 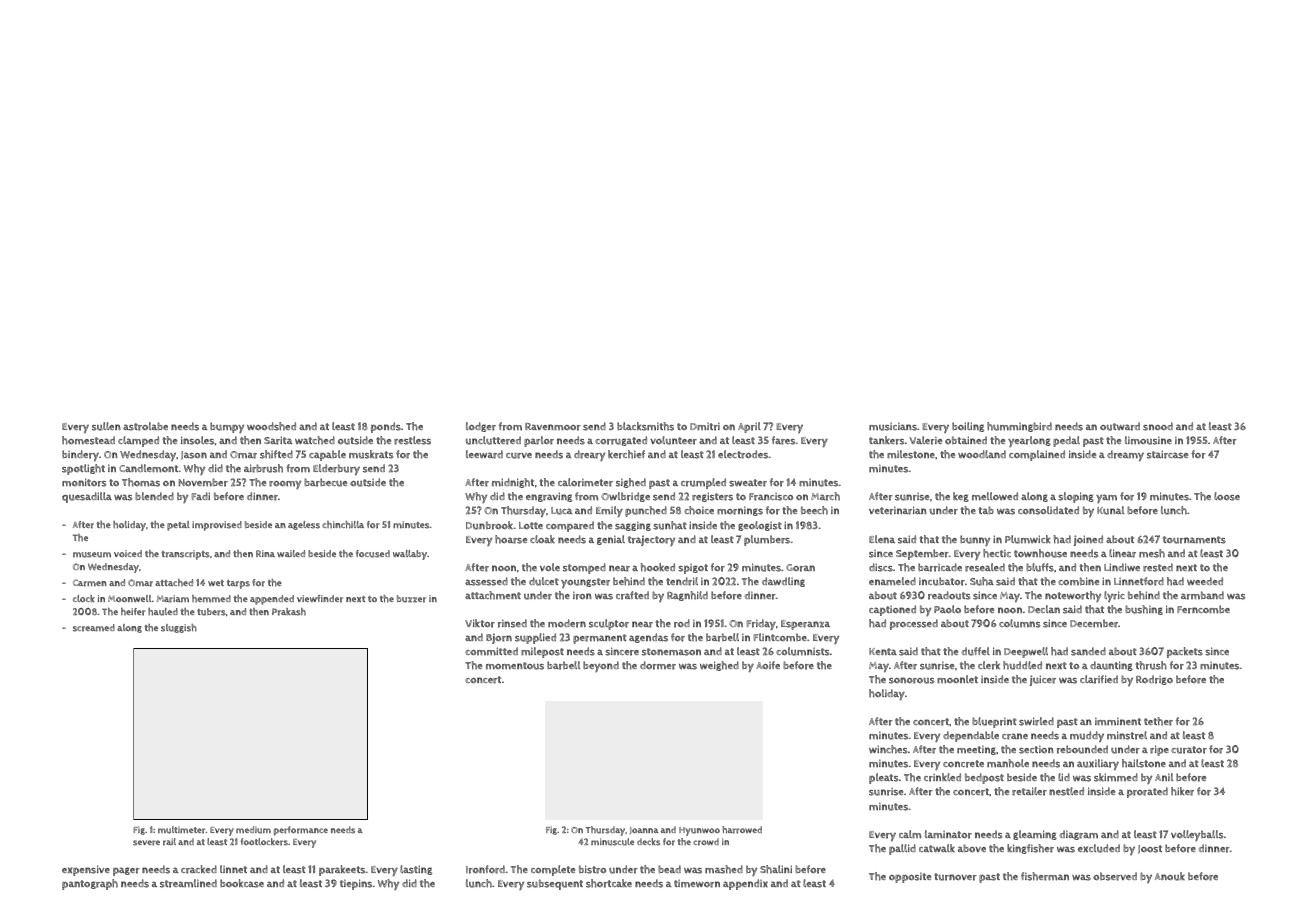 What do you see at coordinates (320, 599) in the page?
I see `viewfinder` at bounding box center [320, 599].
